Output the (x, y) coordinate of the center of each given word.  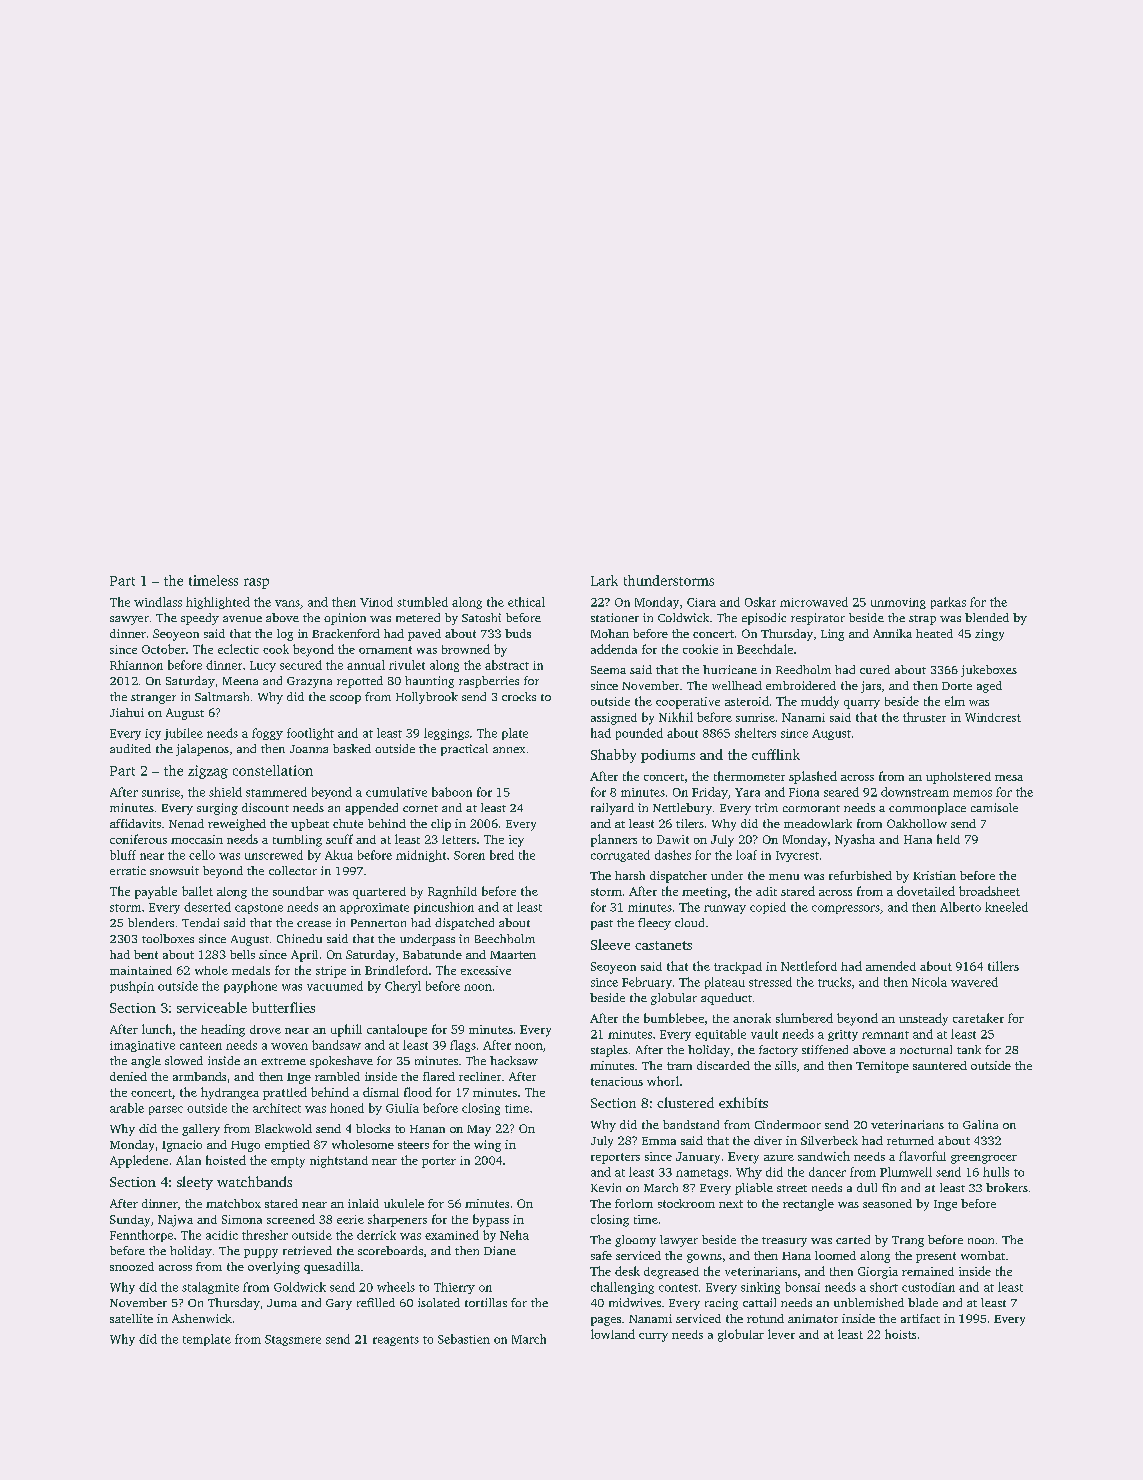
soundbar (298, 891)
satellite (131, 1318)
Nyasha (855, 840)
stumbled (422, 602)
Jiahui (127, 712)
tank (969, 1049)
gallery (201, 1130)
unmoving (898, 603)
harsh (630, 875)
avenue (242, 619)
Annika (892, 633)
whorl (663, 1081)
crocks (519, 696)
